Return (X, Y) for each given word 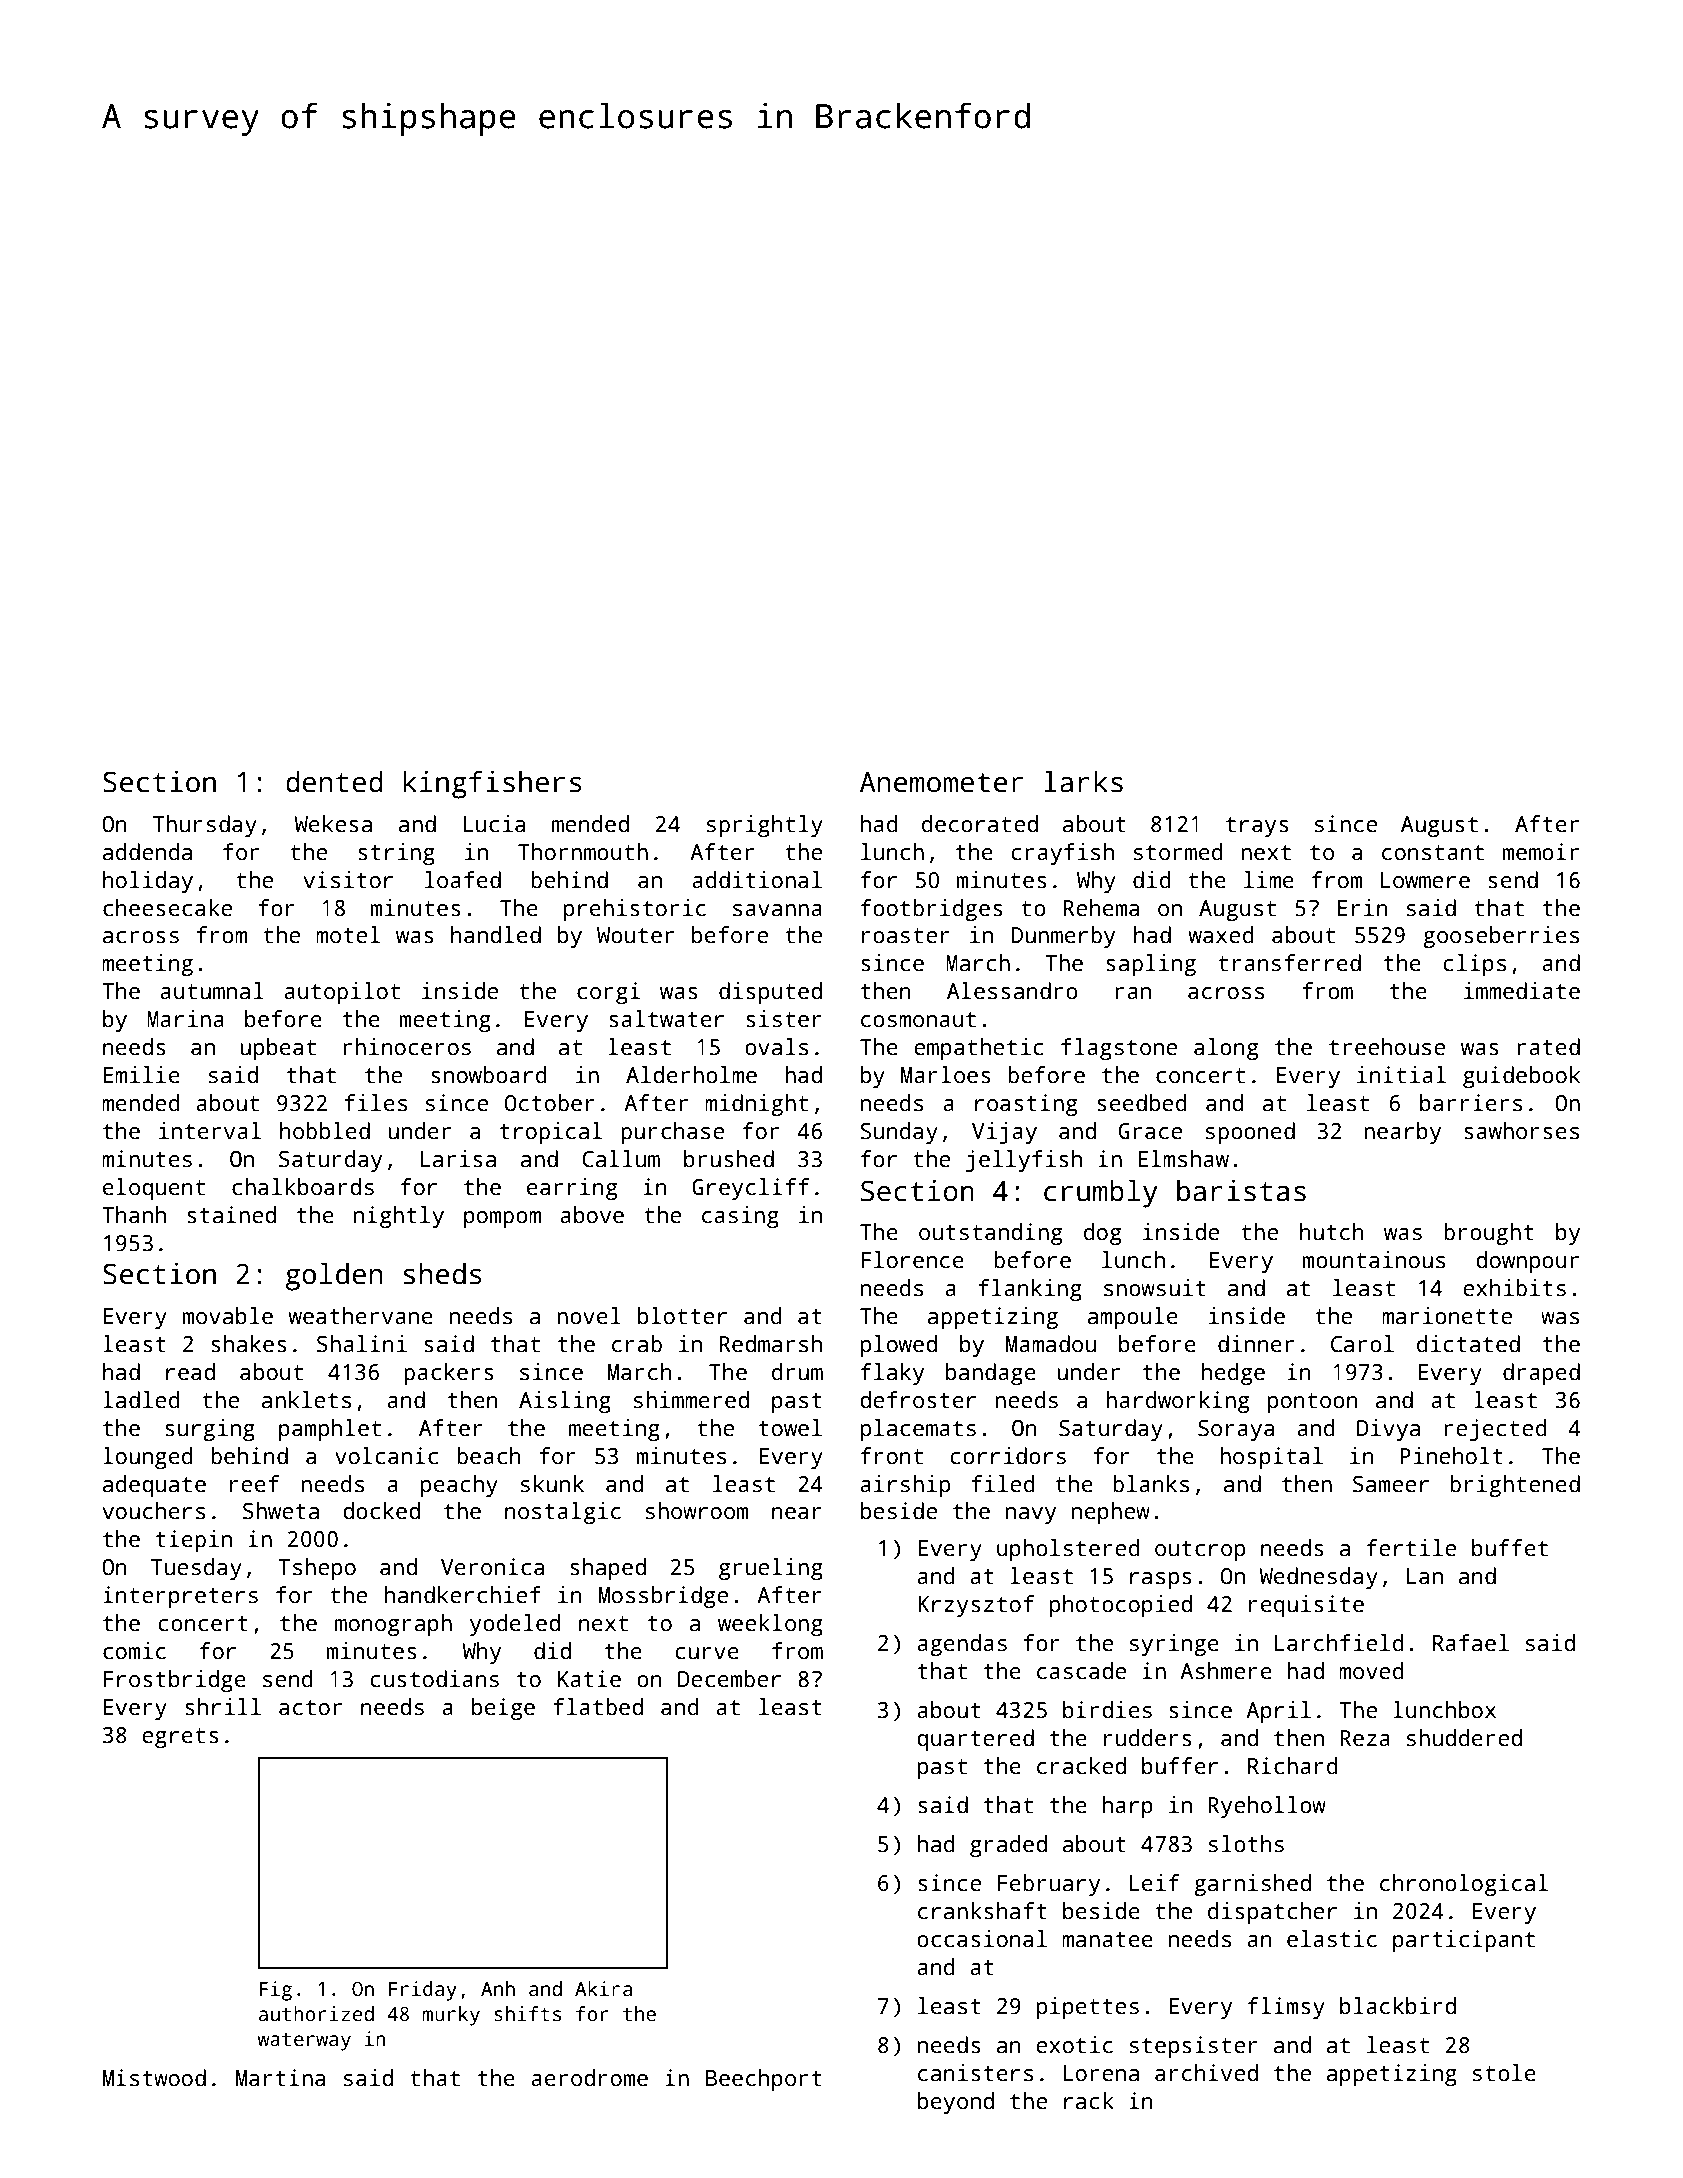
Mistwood (154, 2078)
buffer (1180, 1766)
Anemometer (941, 782)
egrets (180, 1738)
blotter (682, 1316)
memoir (1541, 852)
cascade (1081, 1671)
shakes (249, 1344)
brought (1489, 1234)
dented (334, 782)
